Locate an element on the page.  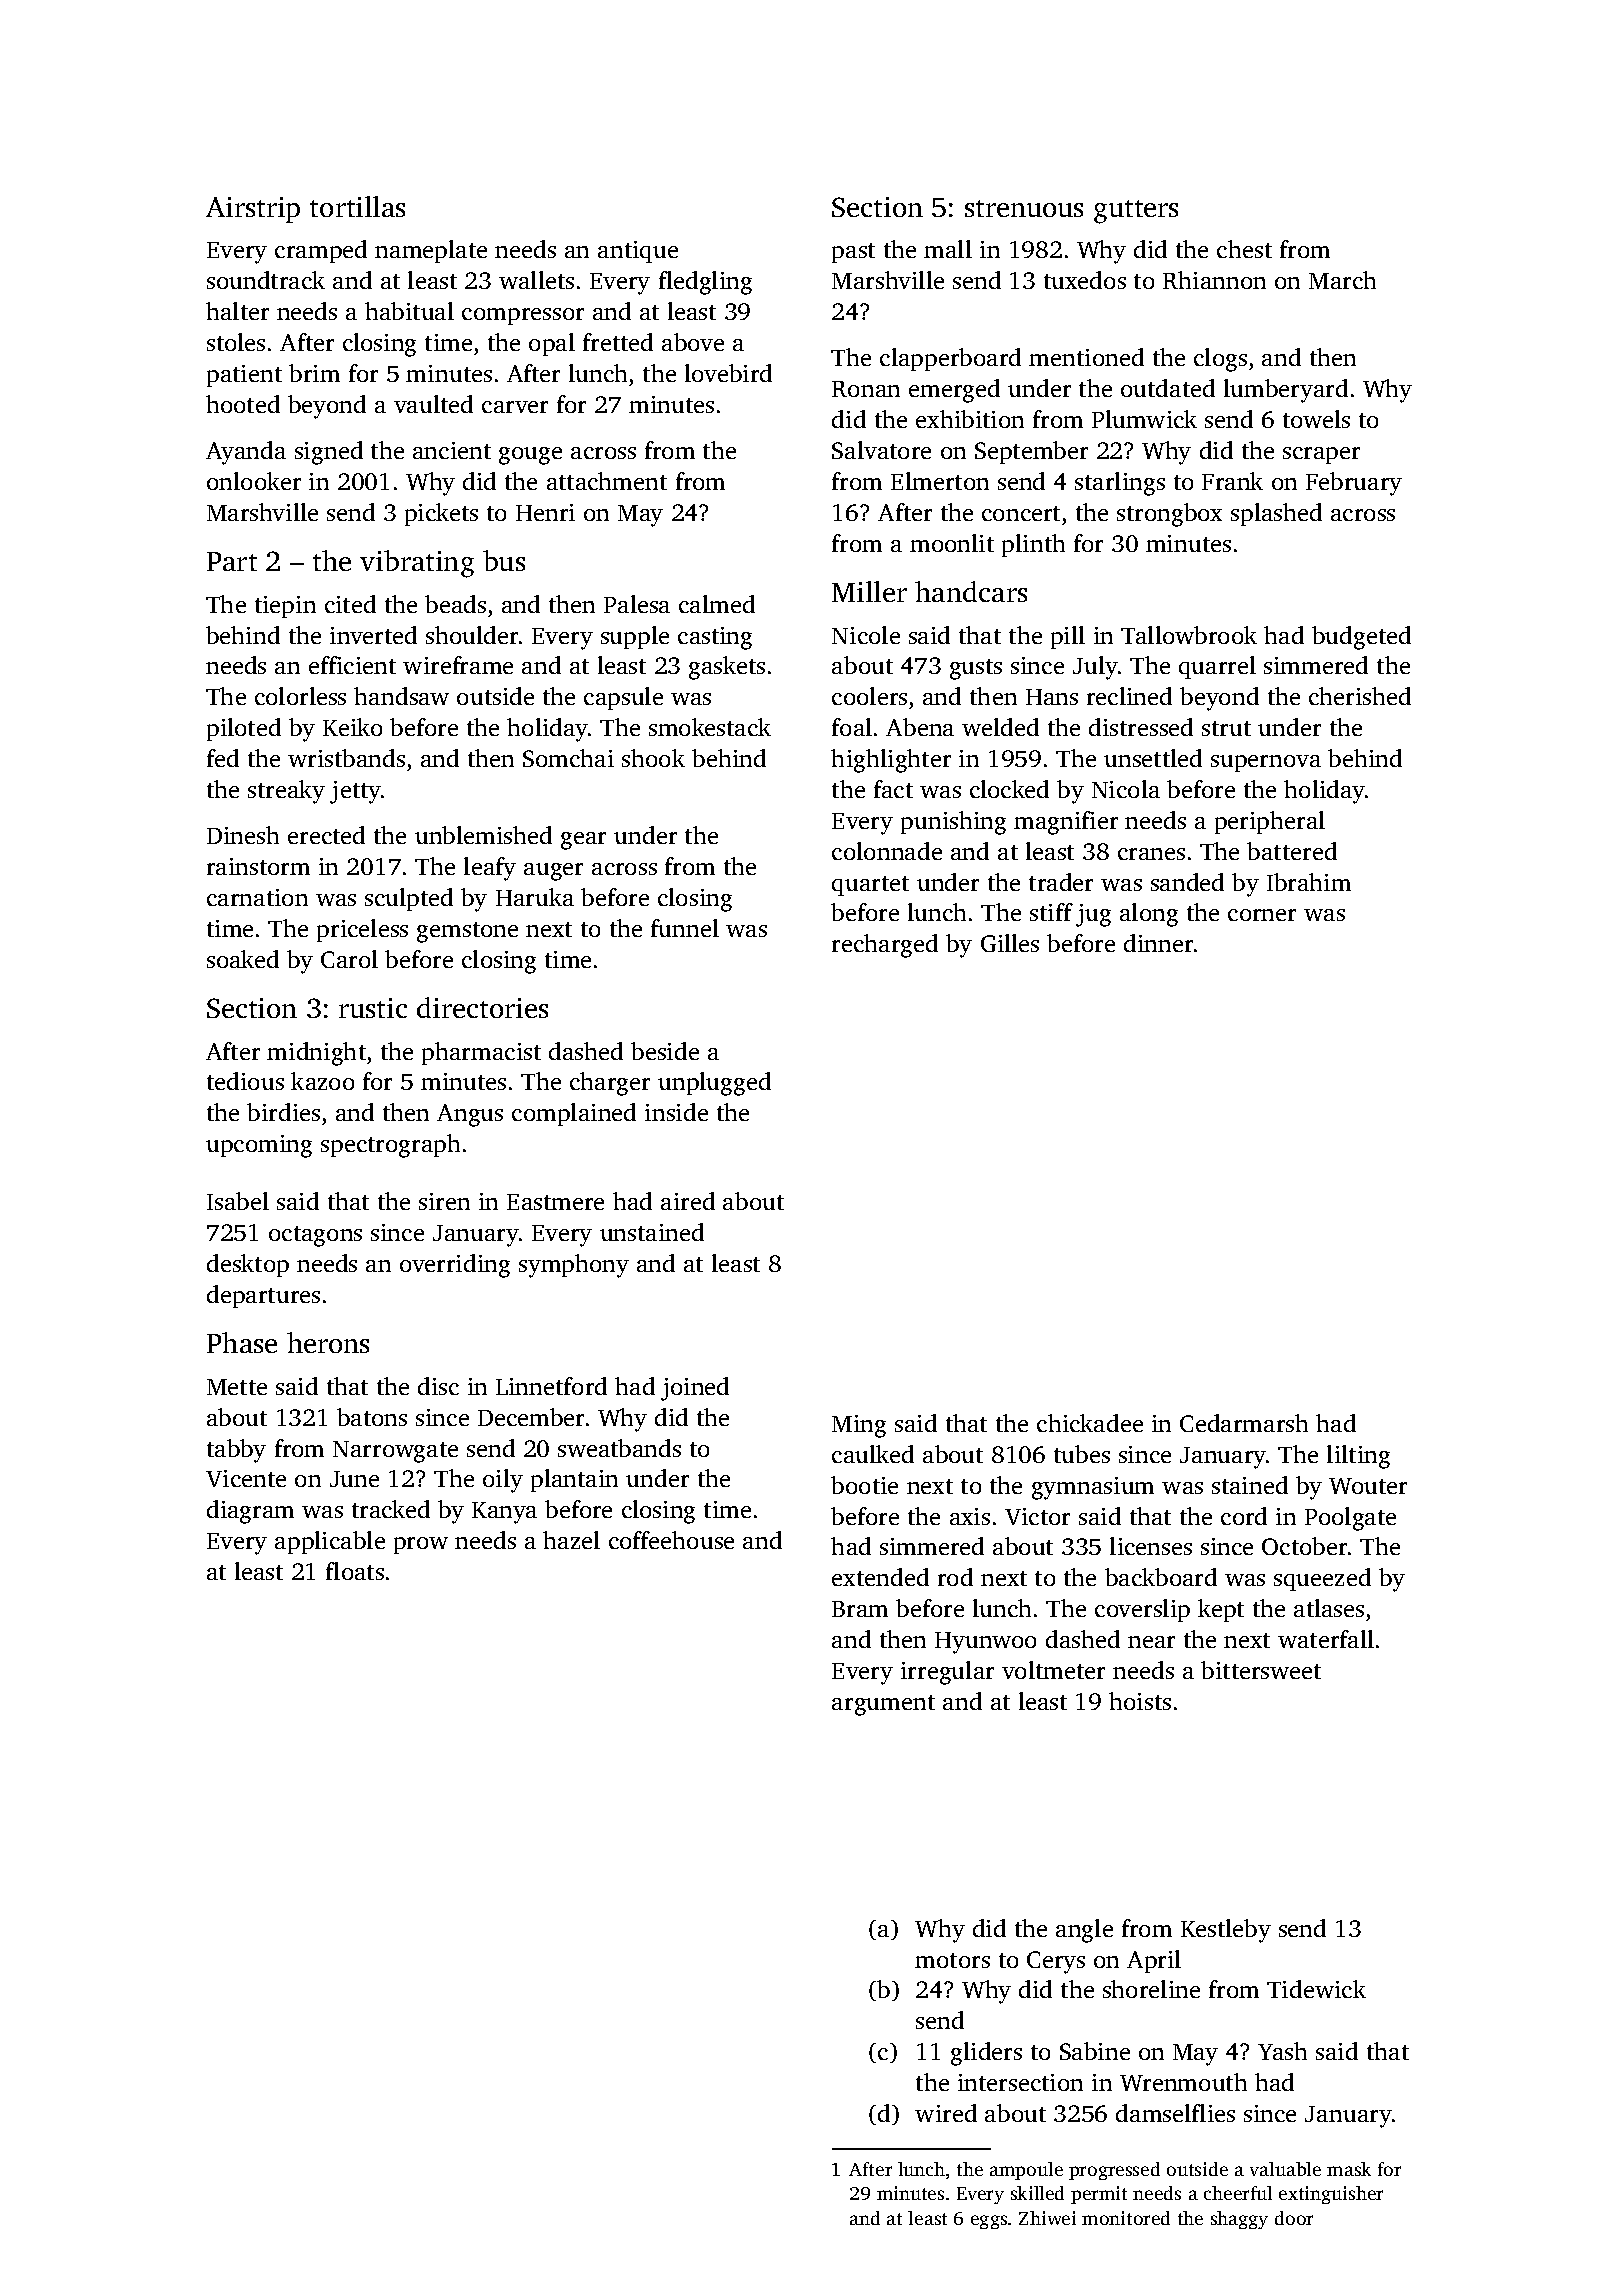
squeezed is located at coordinates (1322, 1579).
